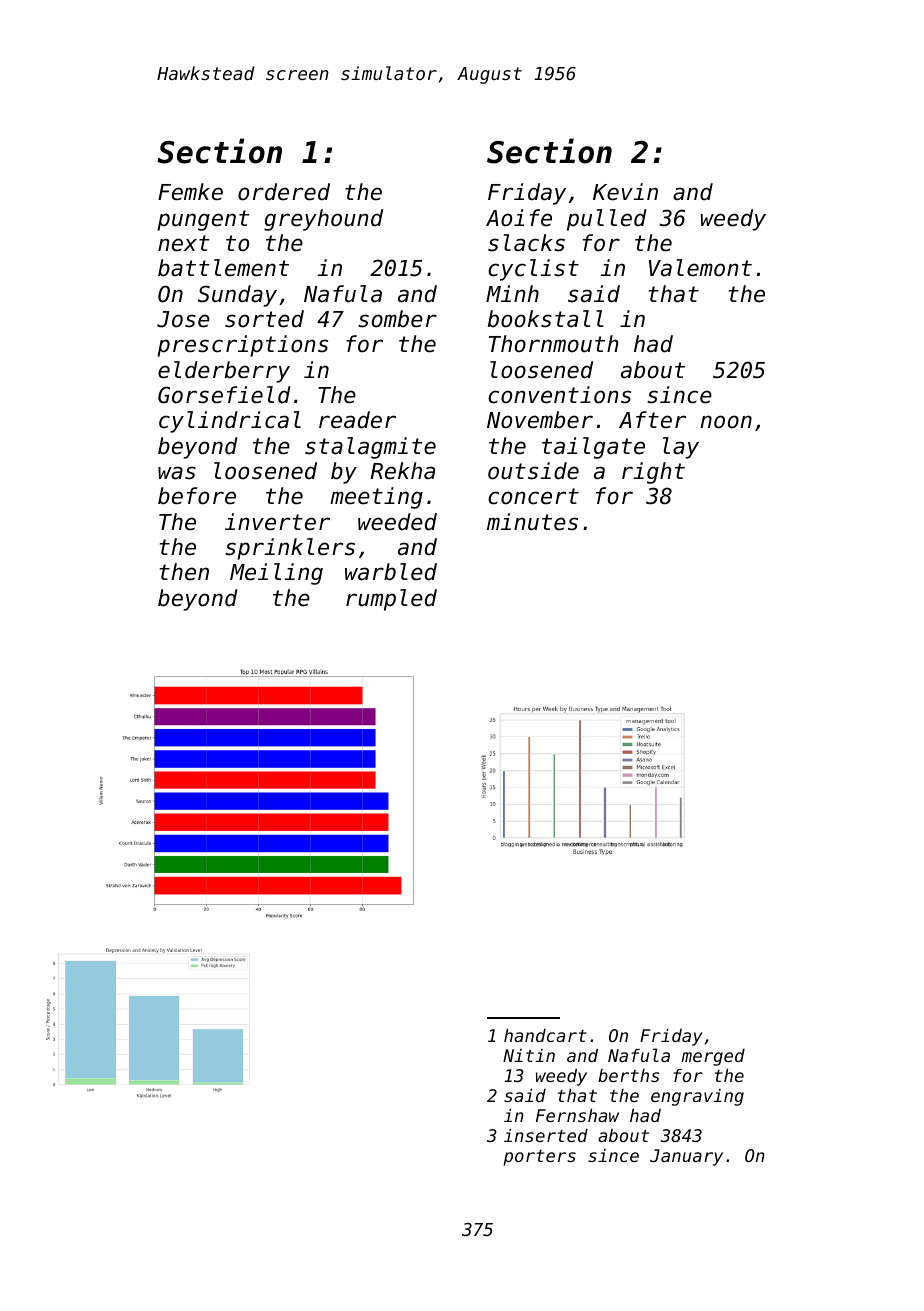 This screenshot has width=924, height=1311. What do you see at coordinates (713, 1057) in the screenshot?
I see `merged` at bounding box center [713, 1057].
